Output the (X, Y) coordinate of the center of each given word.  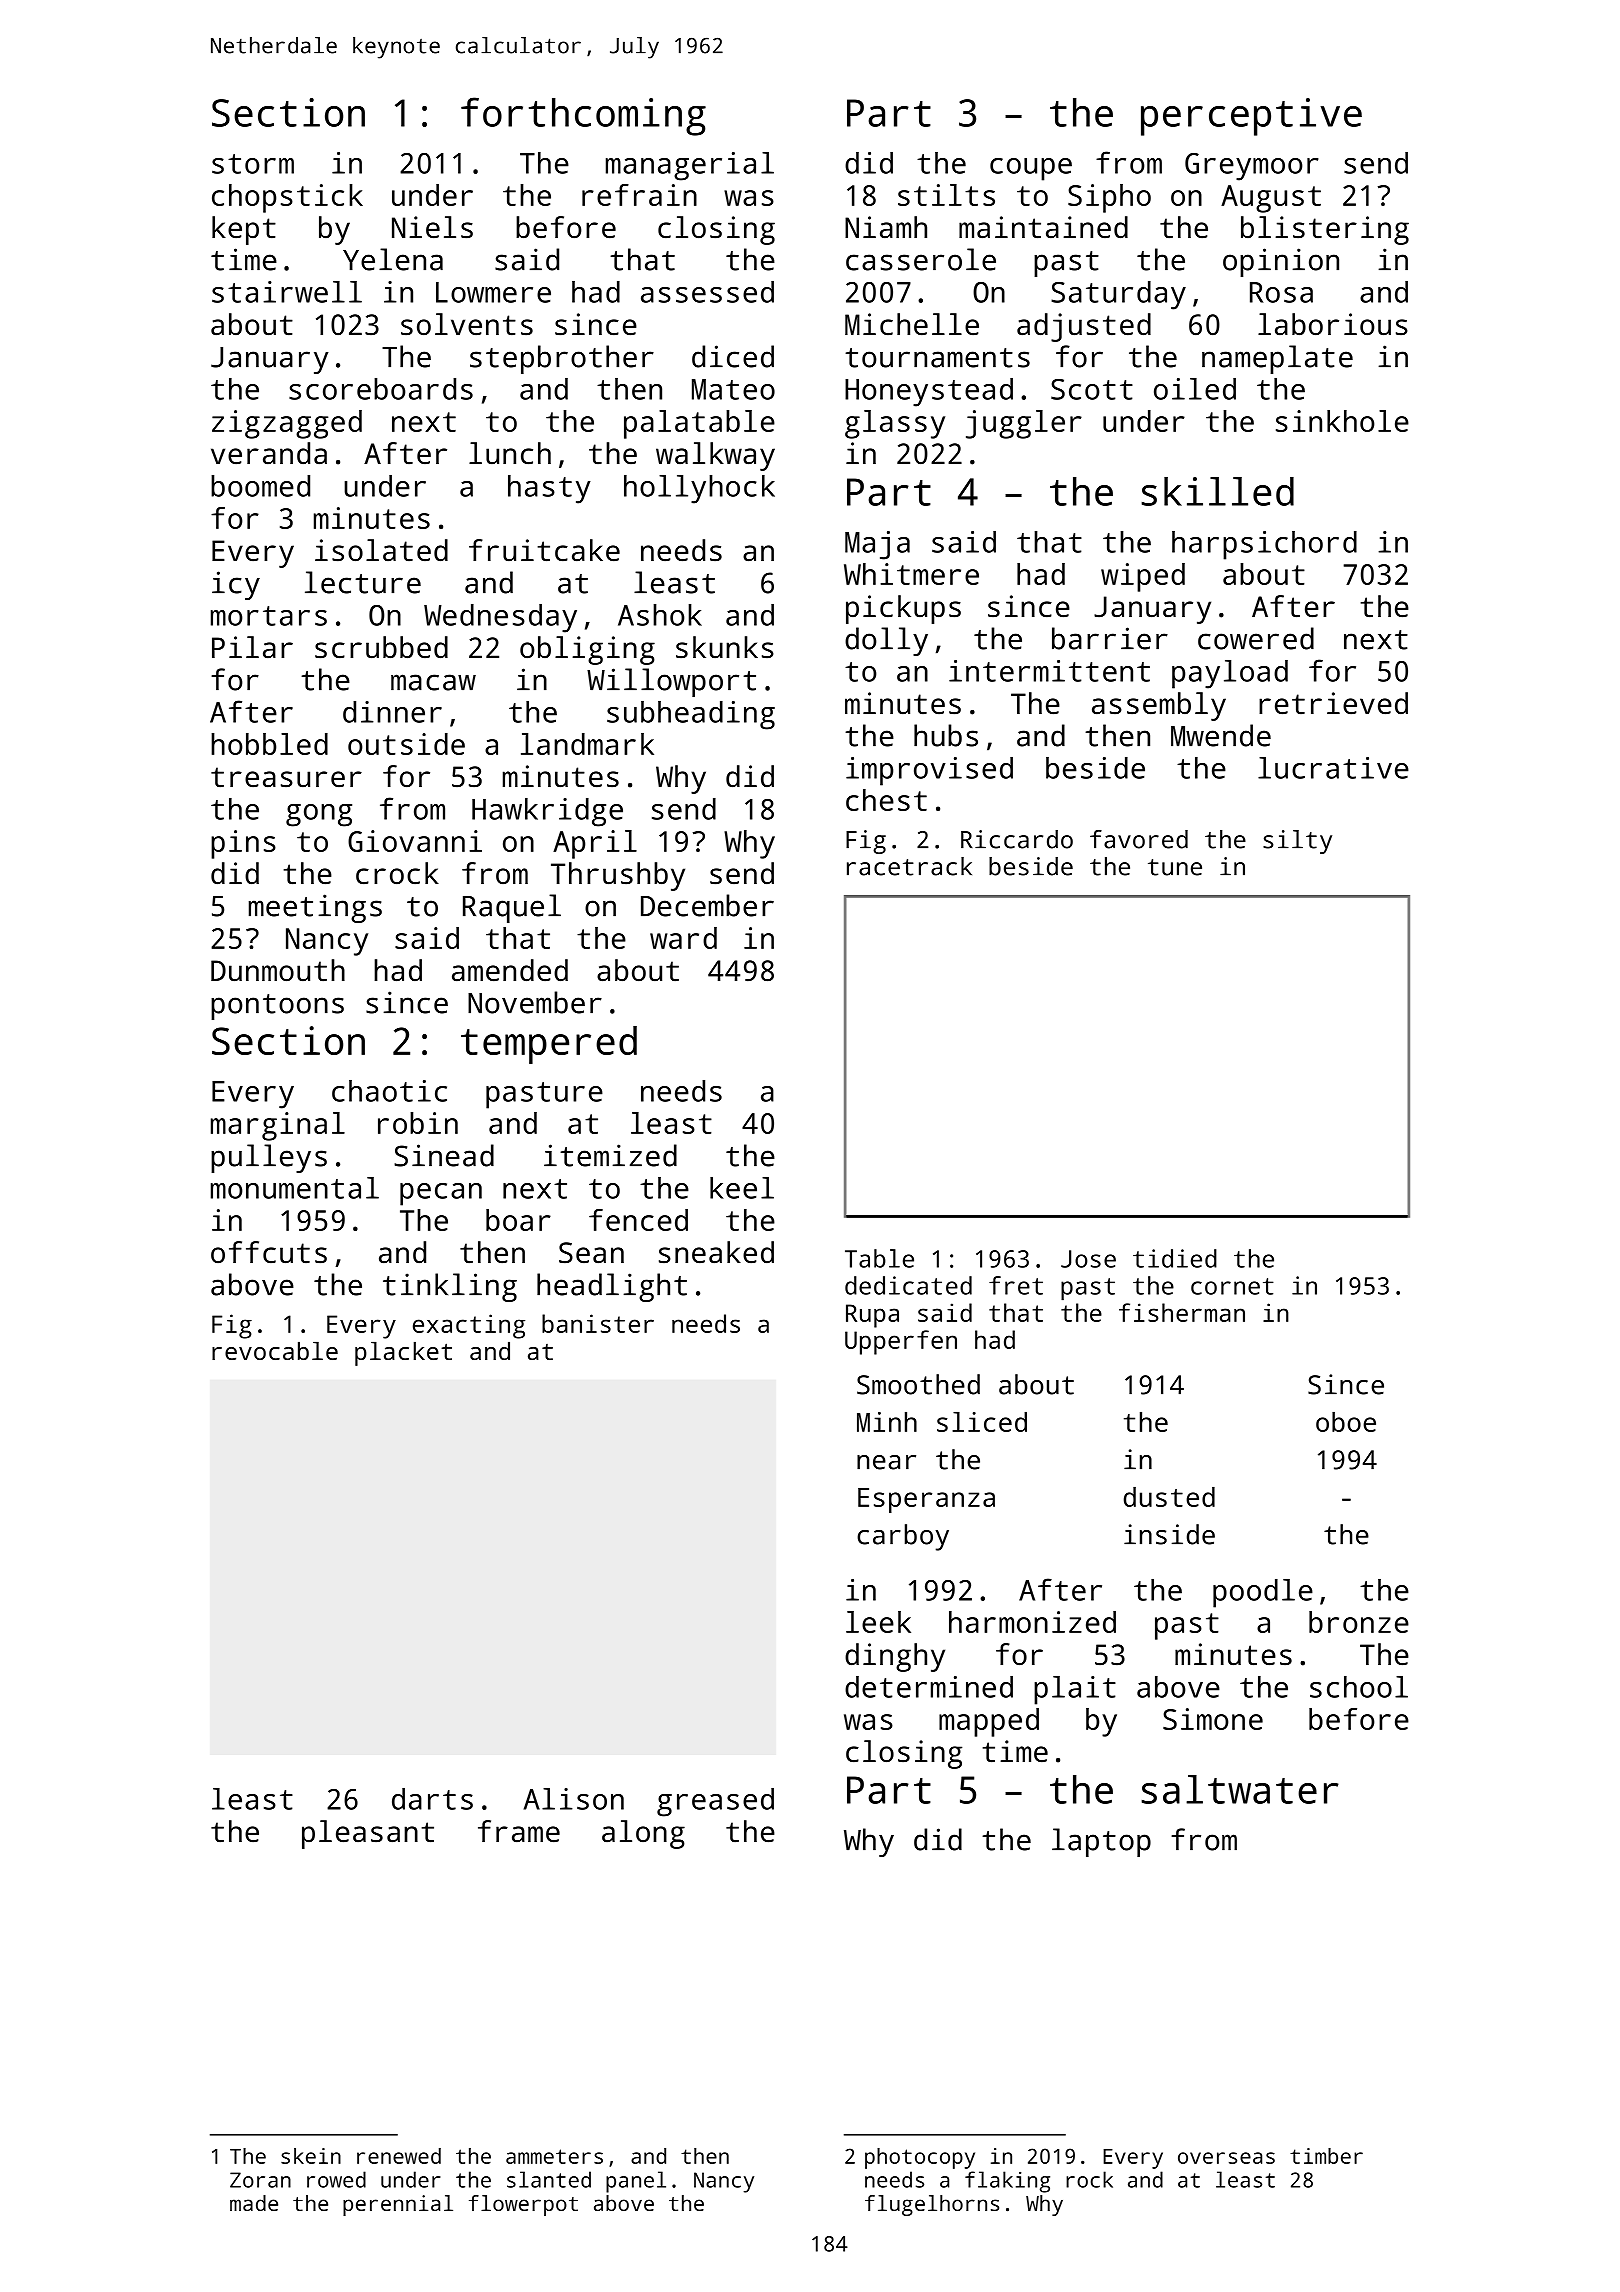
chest (886, 800)
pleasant (368, 1834)
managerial (690, 166)
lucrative (1333, 768)
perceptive (1251, 117)
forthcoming (583, 116)
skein (311, 2156)
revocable (275, 1351)
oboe (1346, 1422)
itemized (610, 1155)
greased (715, 1802)
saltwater (1240, 1789)
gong (319, 815)
